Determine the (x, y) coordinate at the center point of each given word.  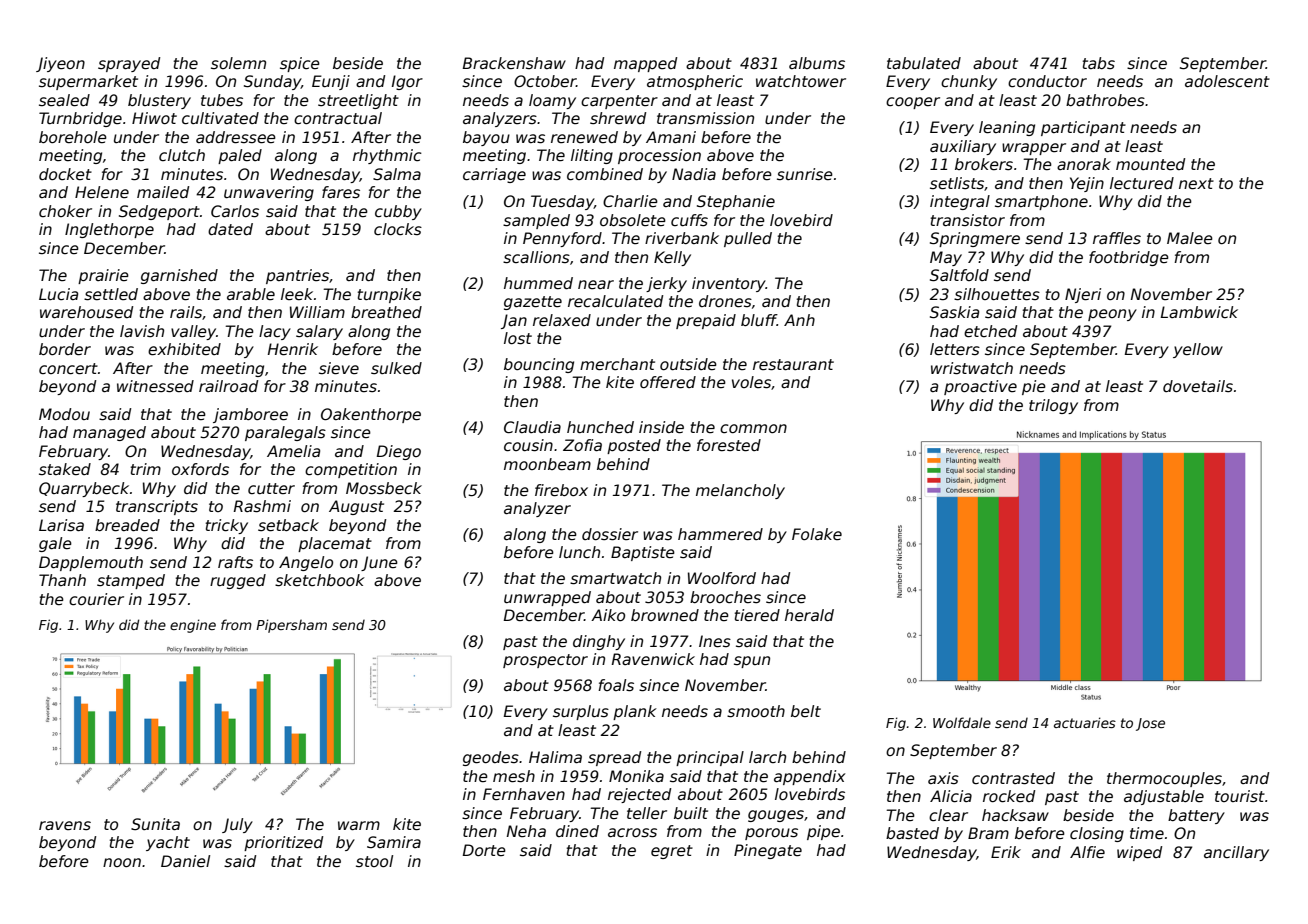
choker (65, 211)
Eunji (331, 82)
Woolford (722, 578)
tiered (757, 615)
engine (193, 626)
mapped (645, 64)
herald (809, 615)
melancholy (740, 491)
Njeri (1083, 295)
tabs (1099, 63)
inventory (729, 284)
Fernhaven (524, 794)
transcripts (157, 507)
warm (359, 825)
